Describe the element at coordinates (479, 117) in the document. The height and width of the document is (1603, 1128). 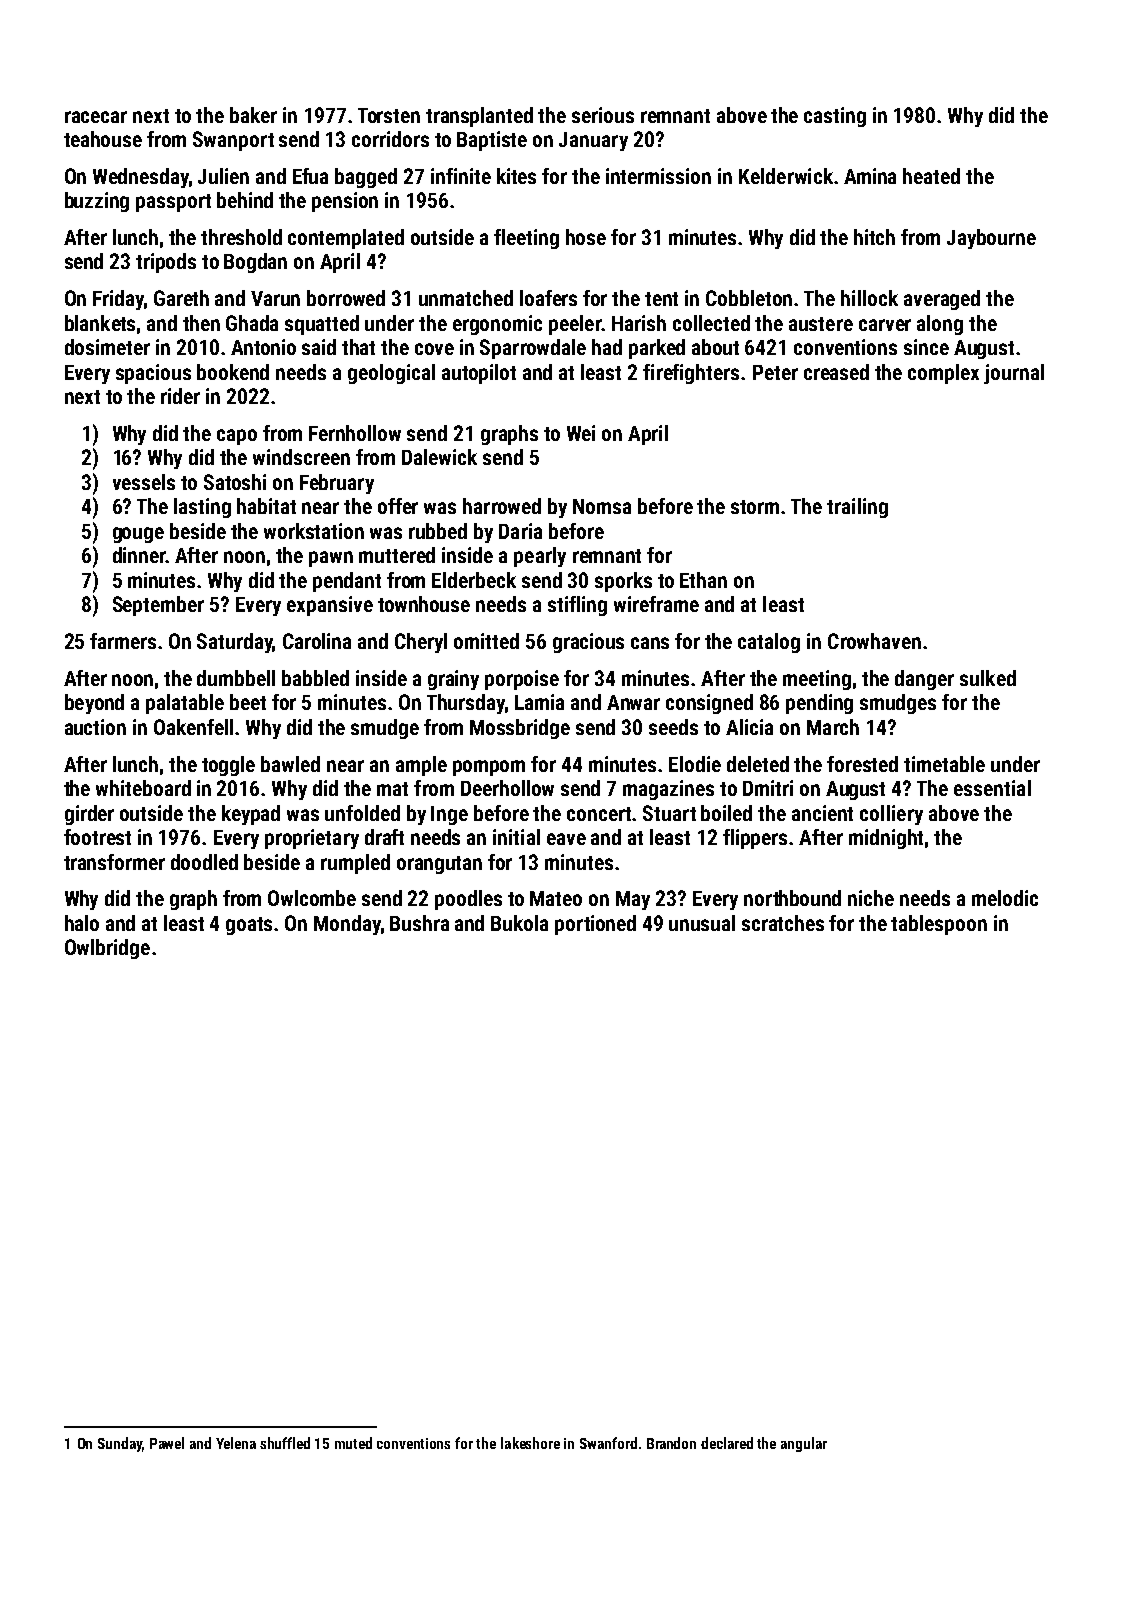
I see `transplanted` at that location.
